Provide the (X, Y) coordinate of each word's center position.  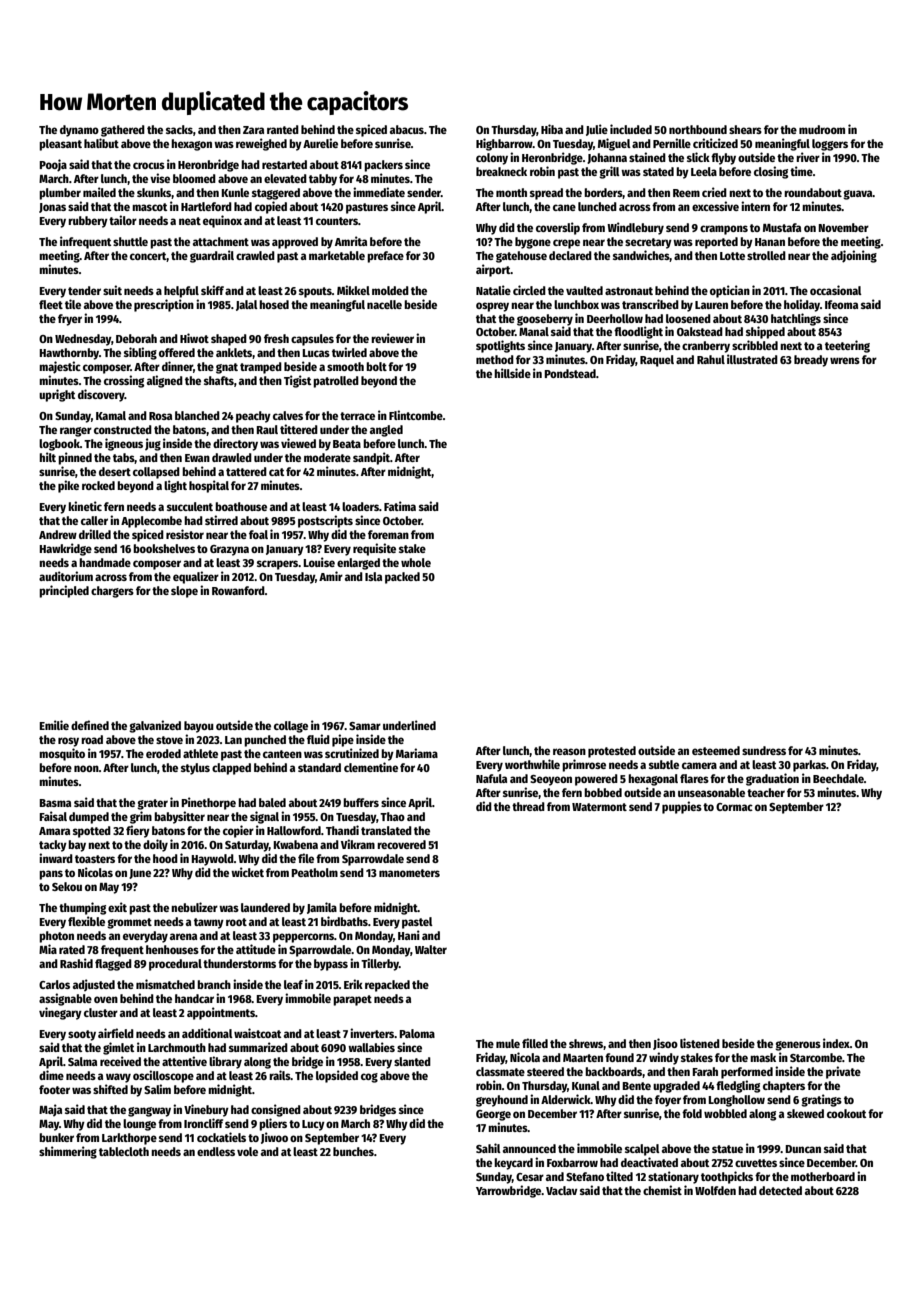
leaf (293, 984)
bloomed (194, 178)
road (92, 739)
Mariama (417, 753)
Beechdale (838, 778)
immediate (379, 192)
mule (508, 1043)
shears (745, 129)
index (836, 1043)
